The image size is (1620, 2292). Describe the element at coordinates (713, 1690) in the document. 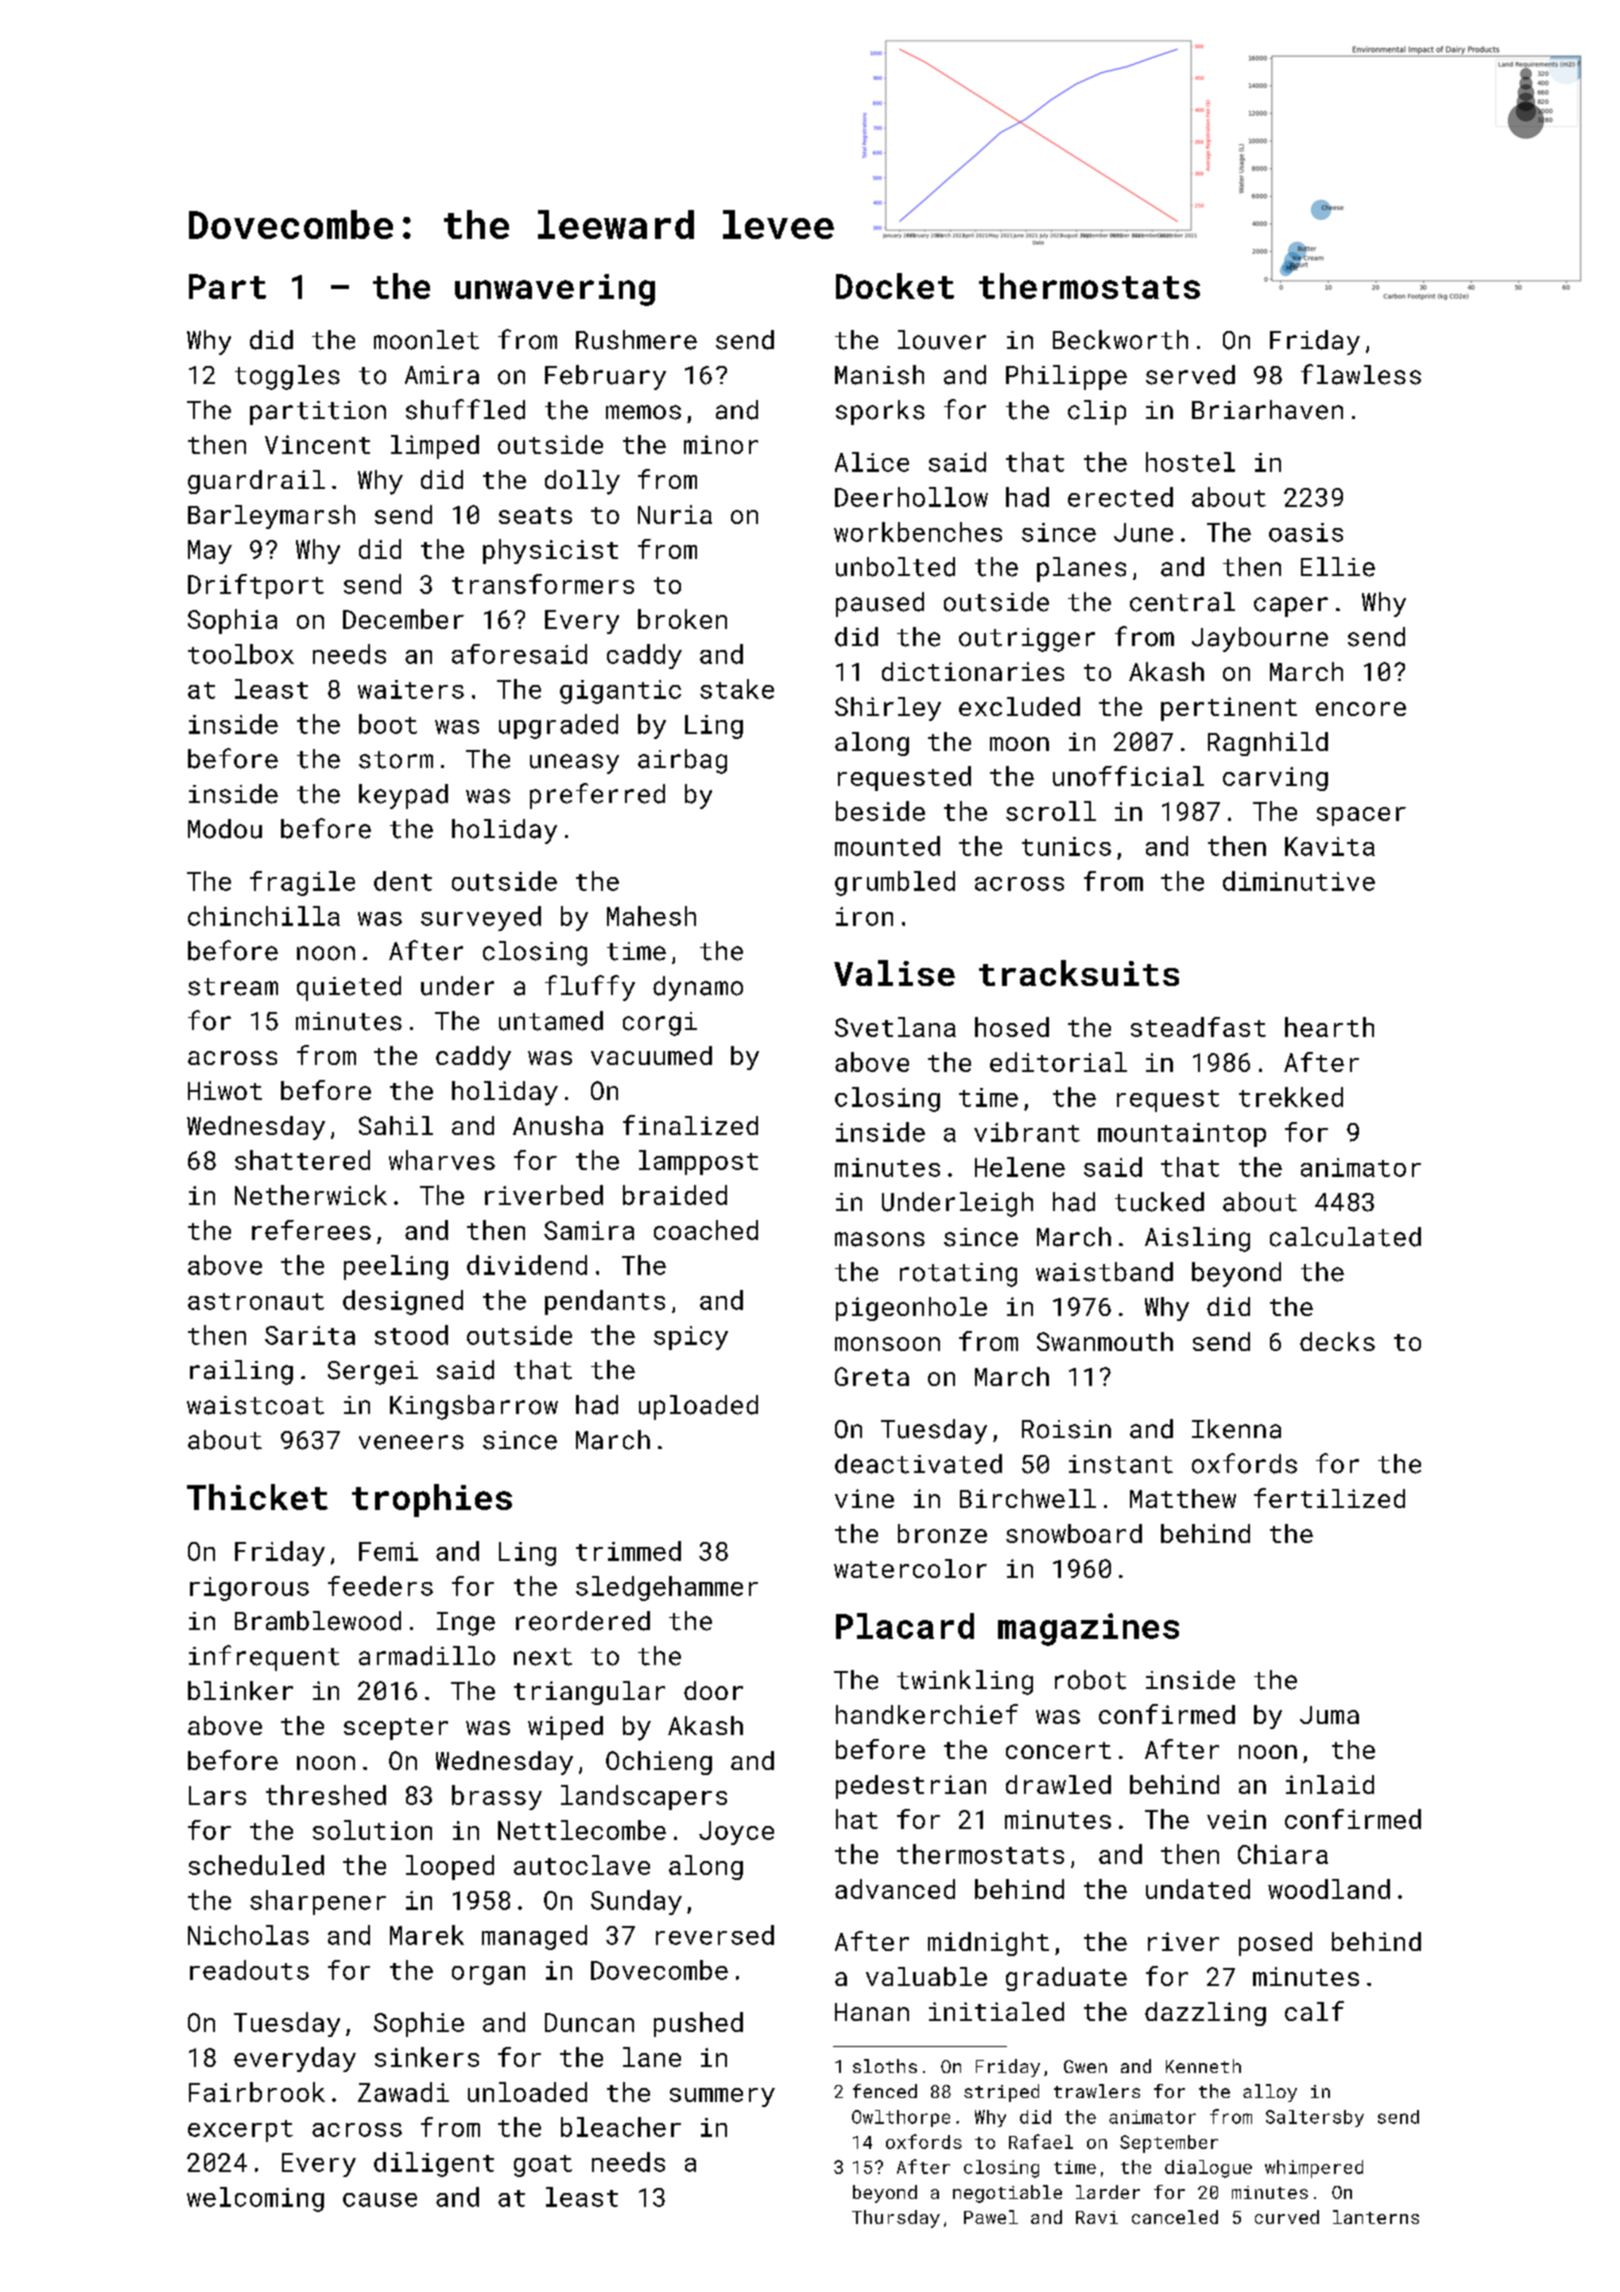

I see `door` at that location.
